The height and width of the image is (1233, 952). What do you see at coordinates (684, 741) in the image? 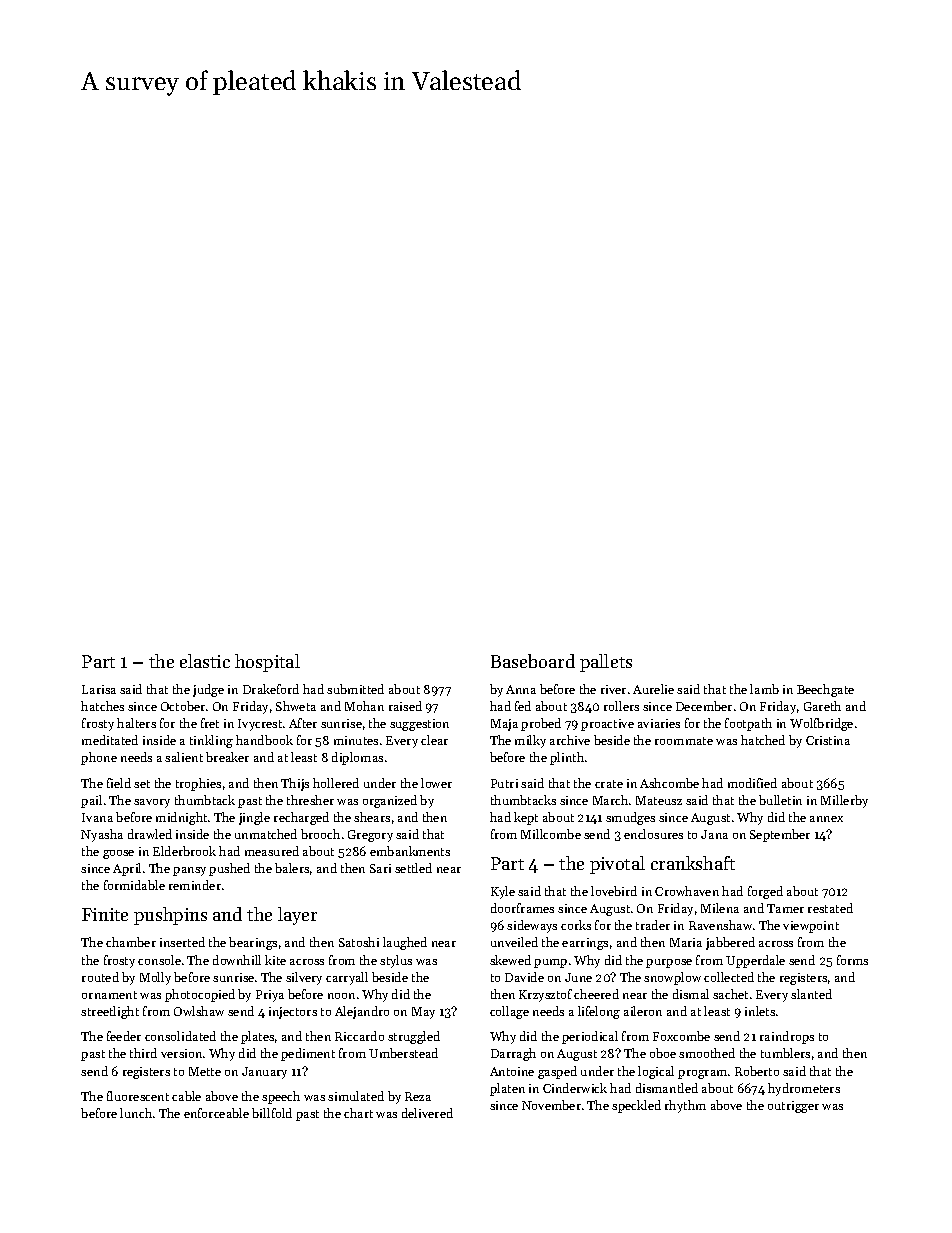
I see `roommate` at bounding box center [684, 741].
